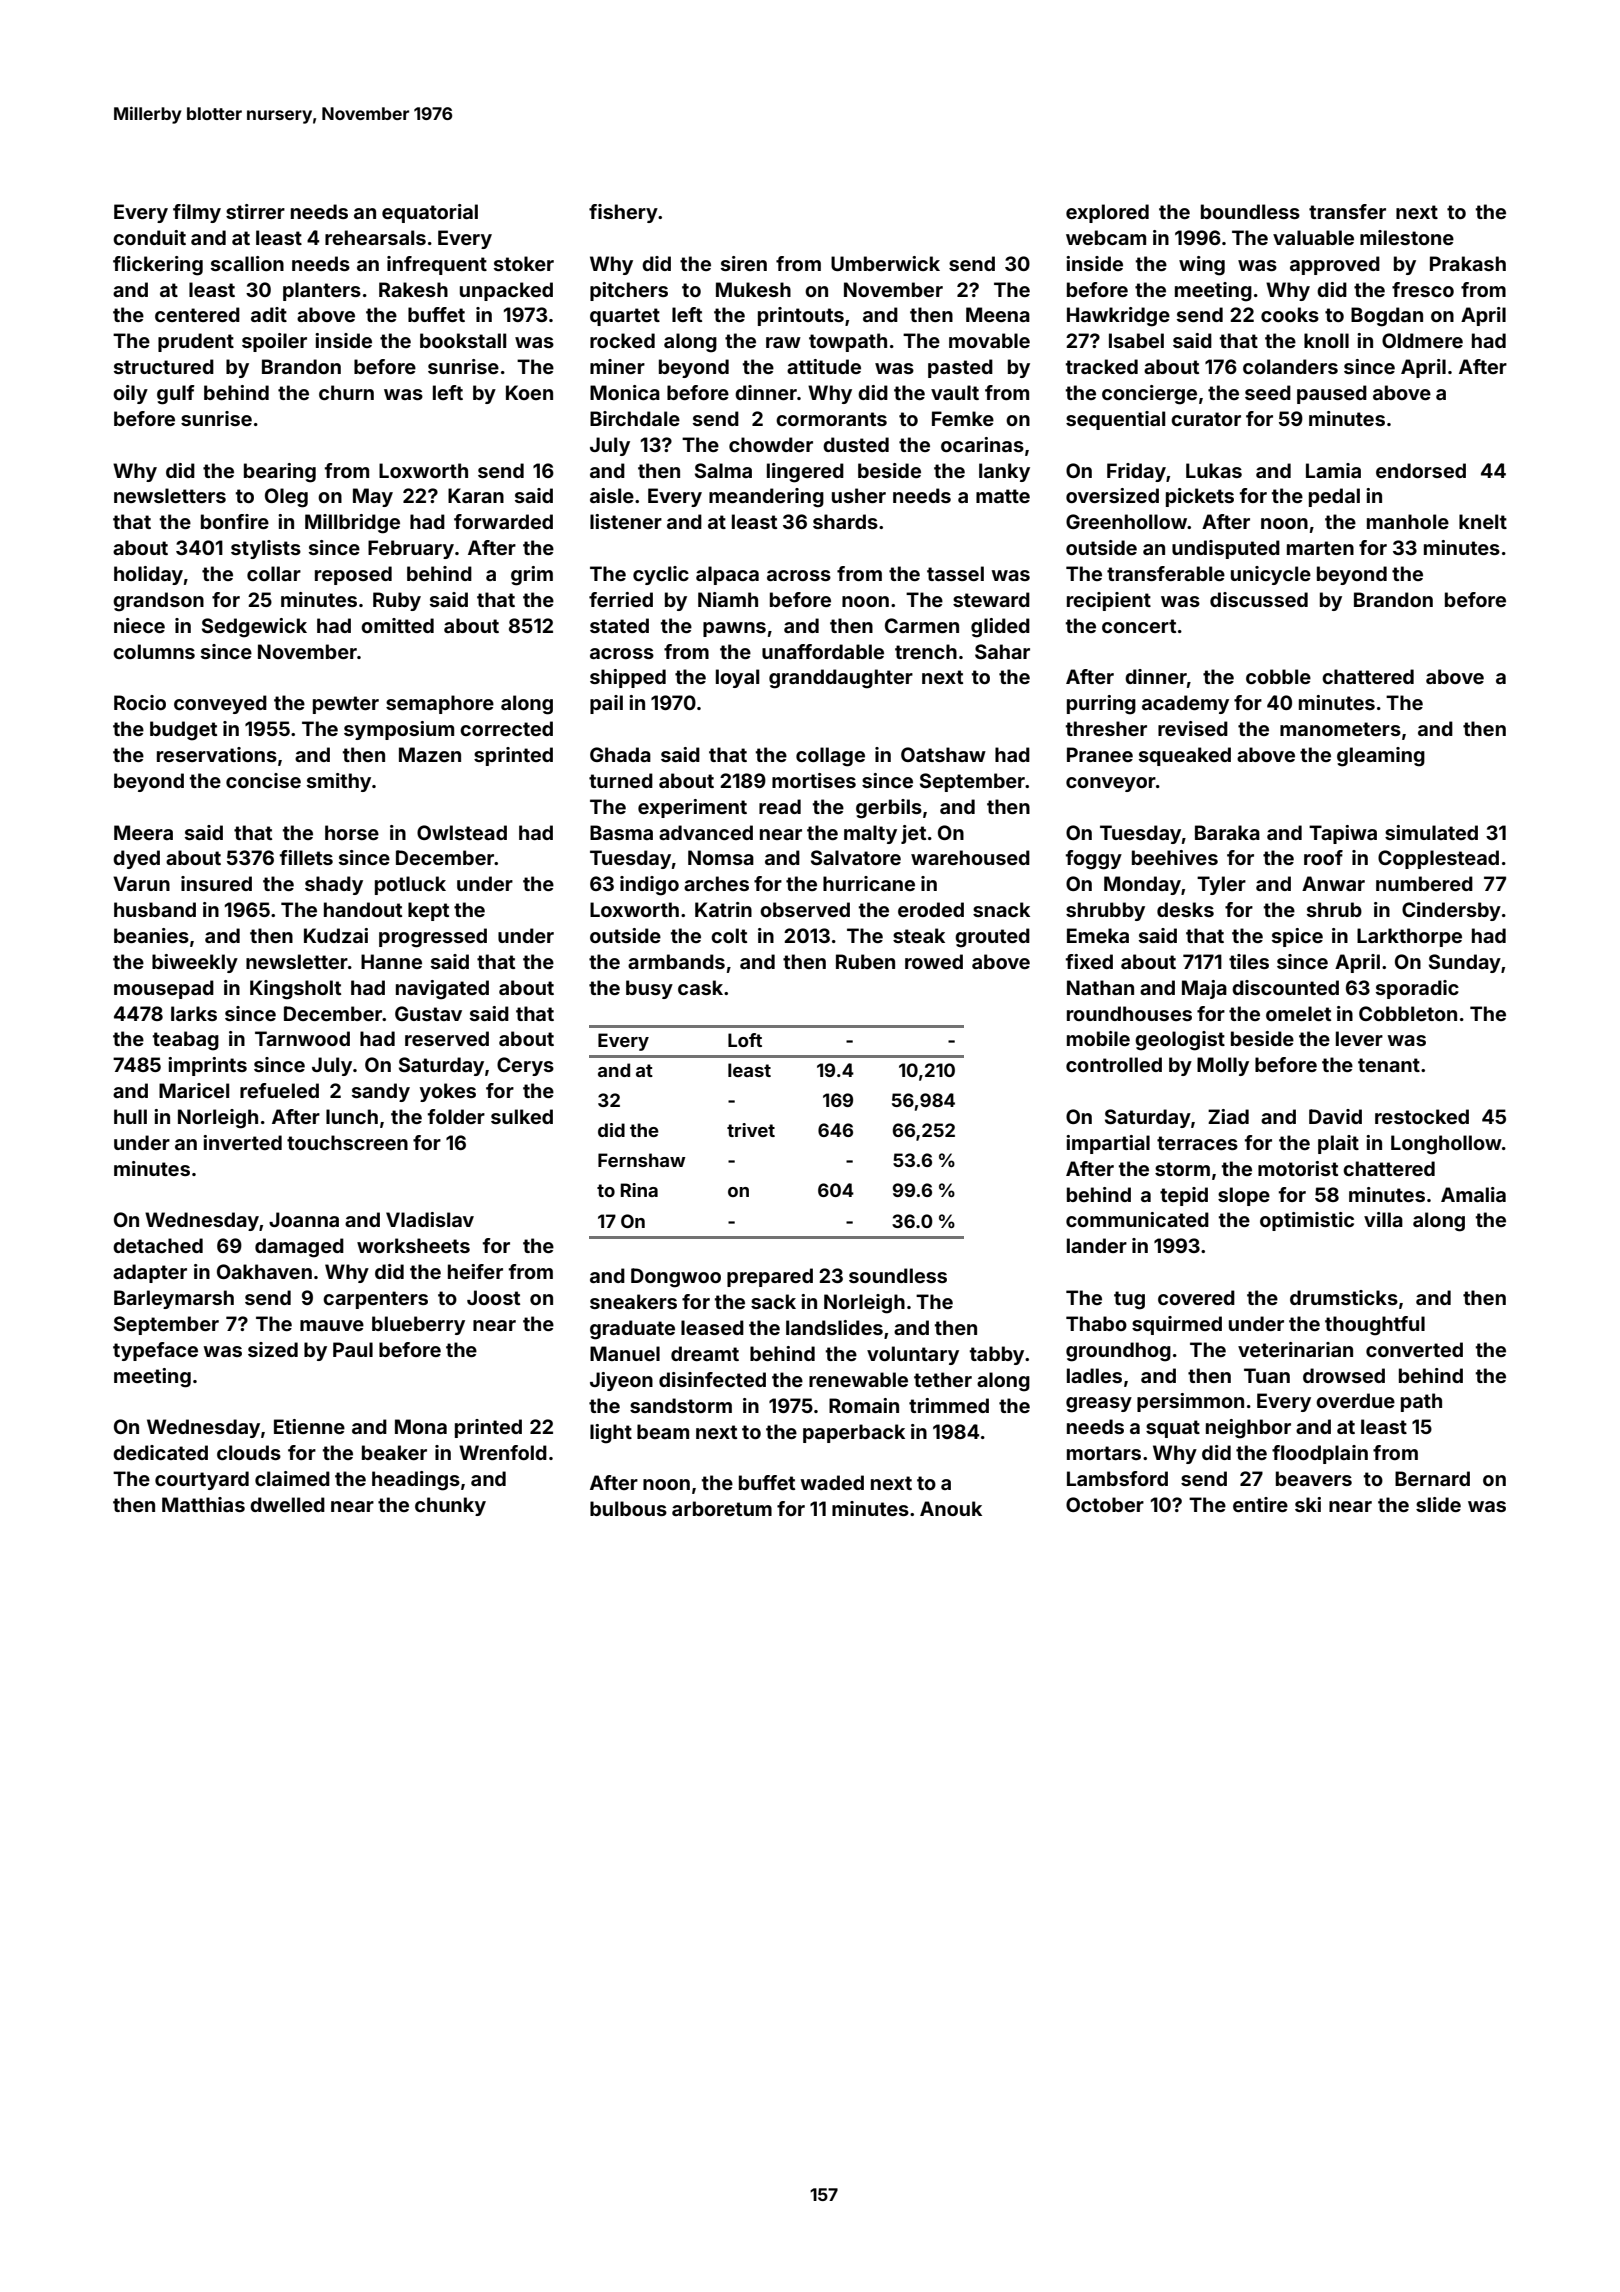 The width and height of the document is (1620, 2292). I want to click on hull, so click(130, 1116).
